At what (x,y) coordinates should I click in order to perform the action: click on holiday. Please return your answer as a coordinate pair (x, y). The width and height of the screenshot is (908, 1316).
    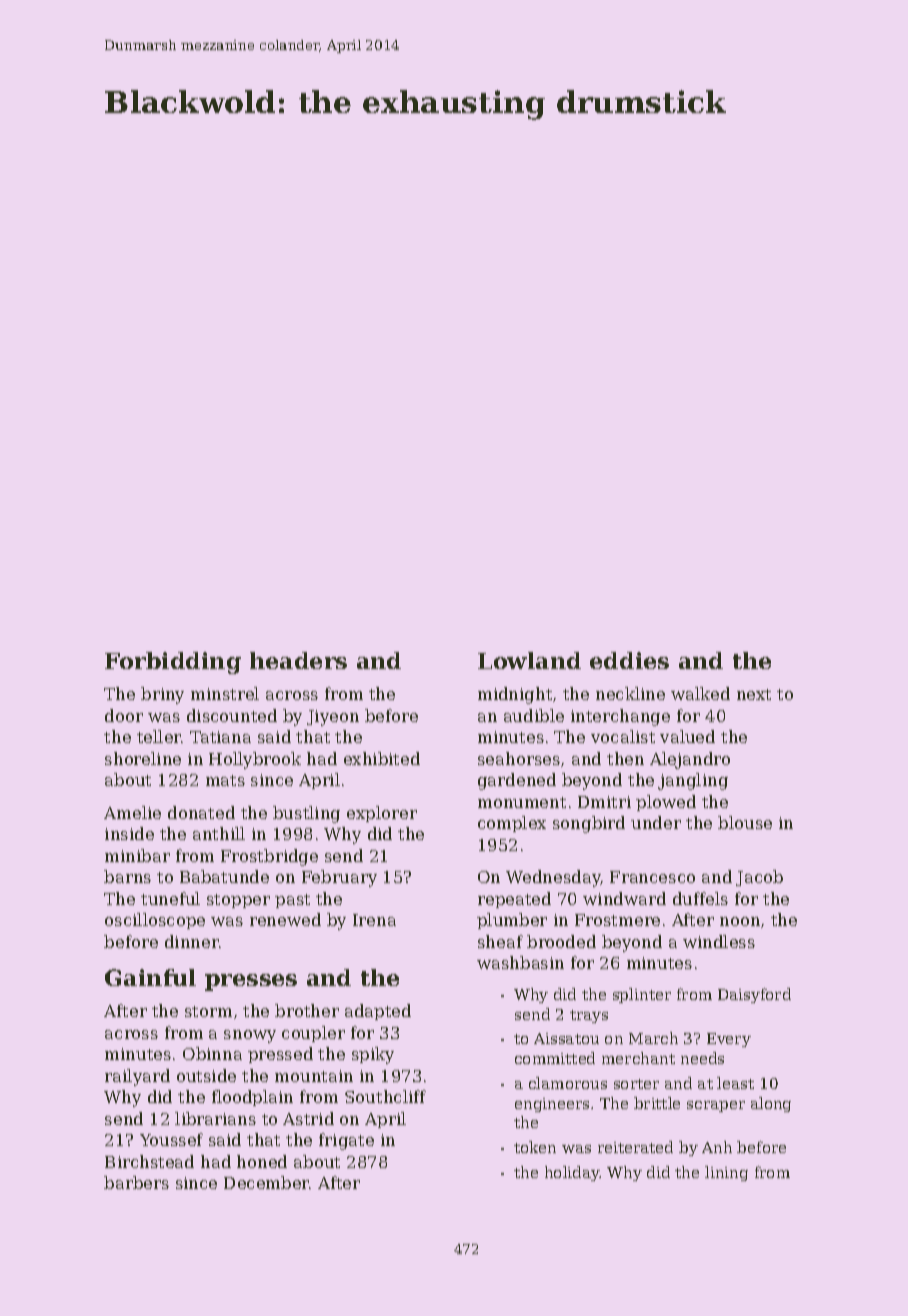
    Looking at the image, I should click on (572, 1173).
